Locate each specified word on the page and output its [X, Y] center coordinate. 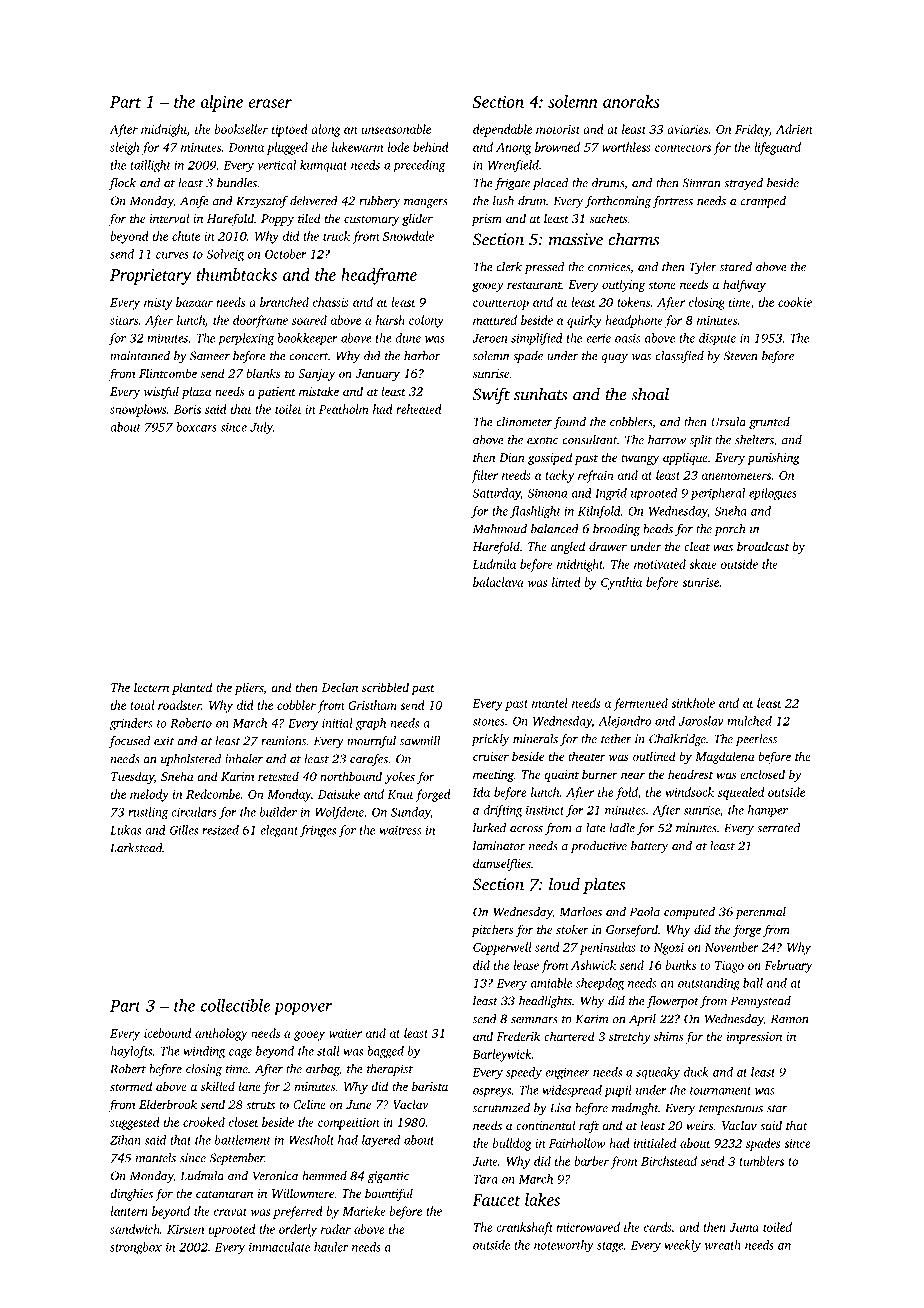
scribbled [385, 687]
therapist [390, 1070]
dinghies [131, 1194]
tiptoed [290, 130]
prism [487, 220]
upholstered [191, 760]
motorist [558, 129]
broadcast [763, 546]
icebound [167, 1033]
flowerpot [672, 1002]
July [261, 428]
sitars [124, 320]
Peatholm [344, 409]
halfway [744, 285]
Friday [752, 130]
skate [703, 564]
